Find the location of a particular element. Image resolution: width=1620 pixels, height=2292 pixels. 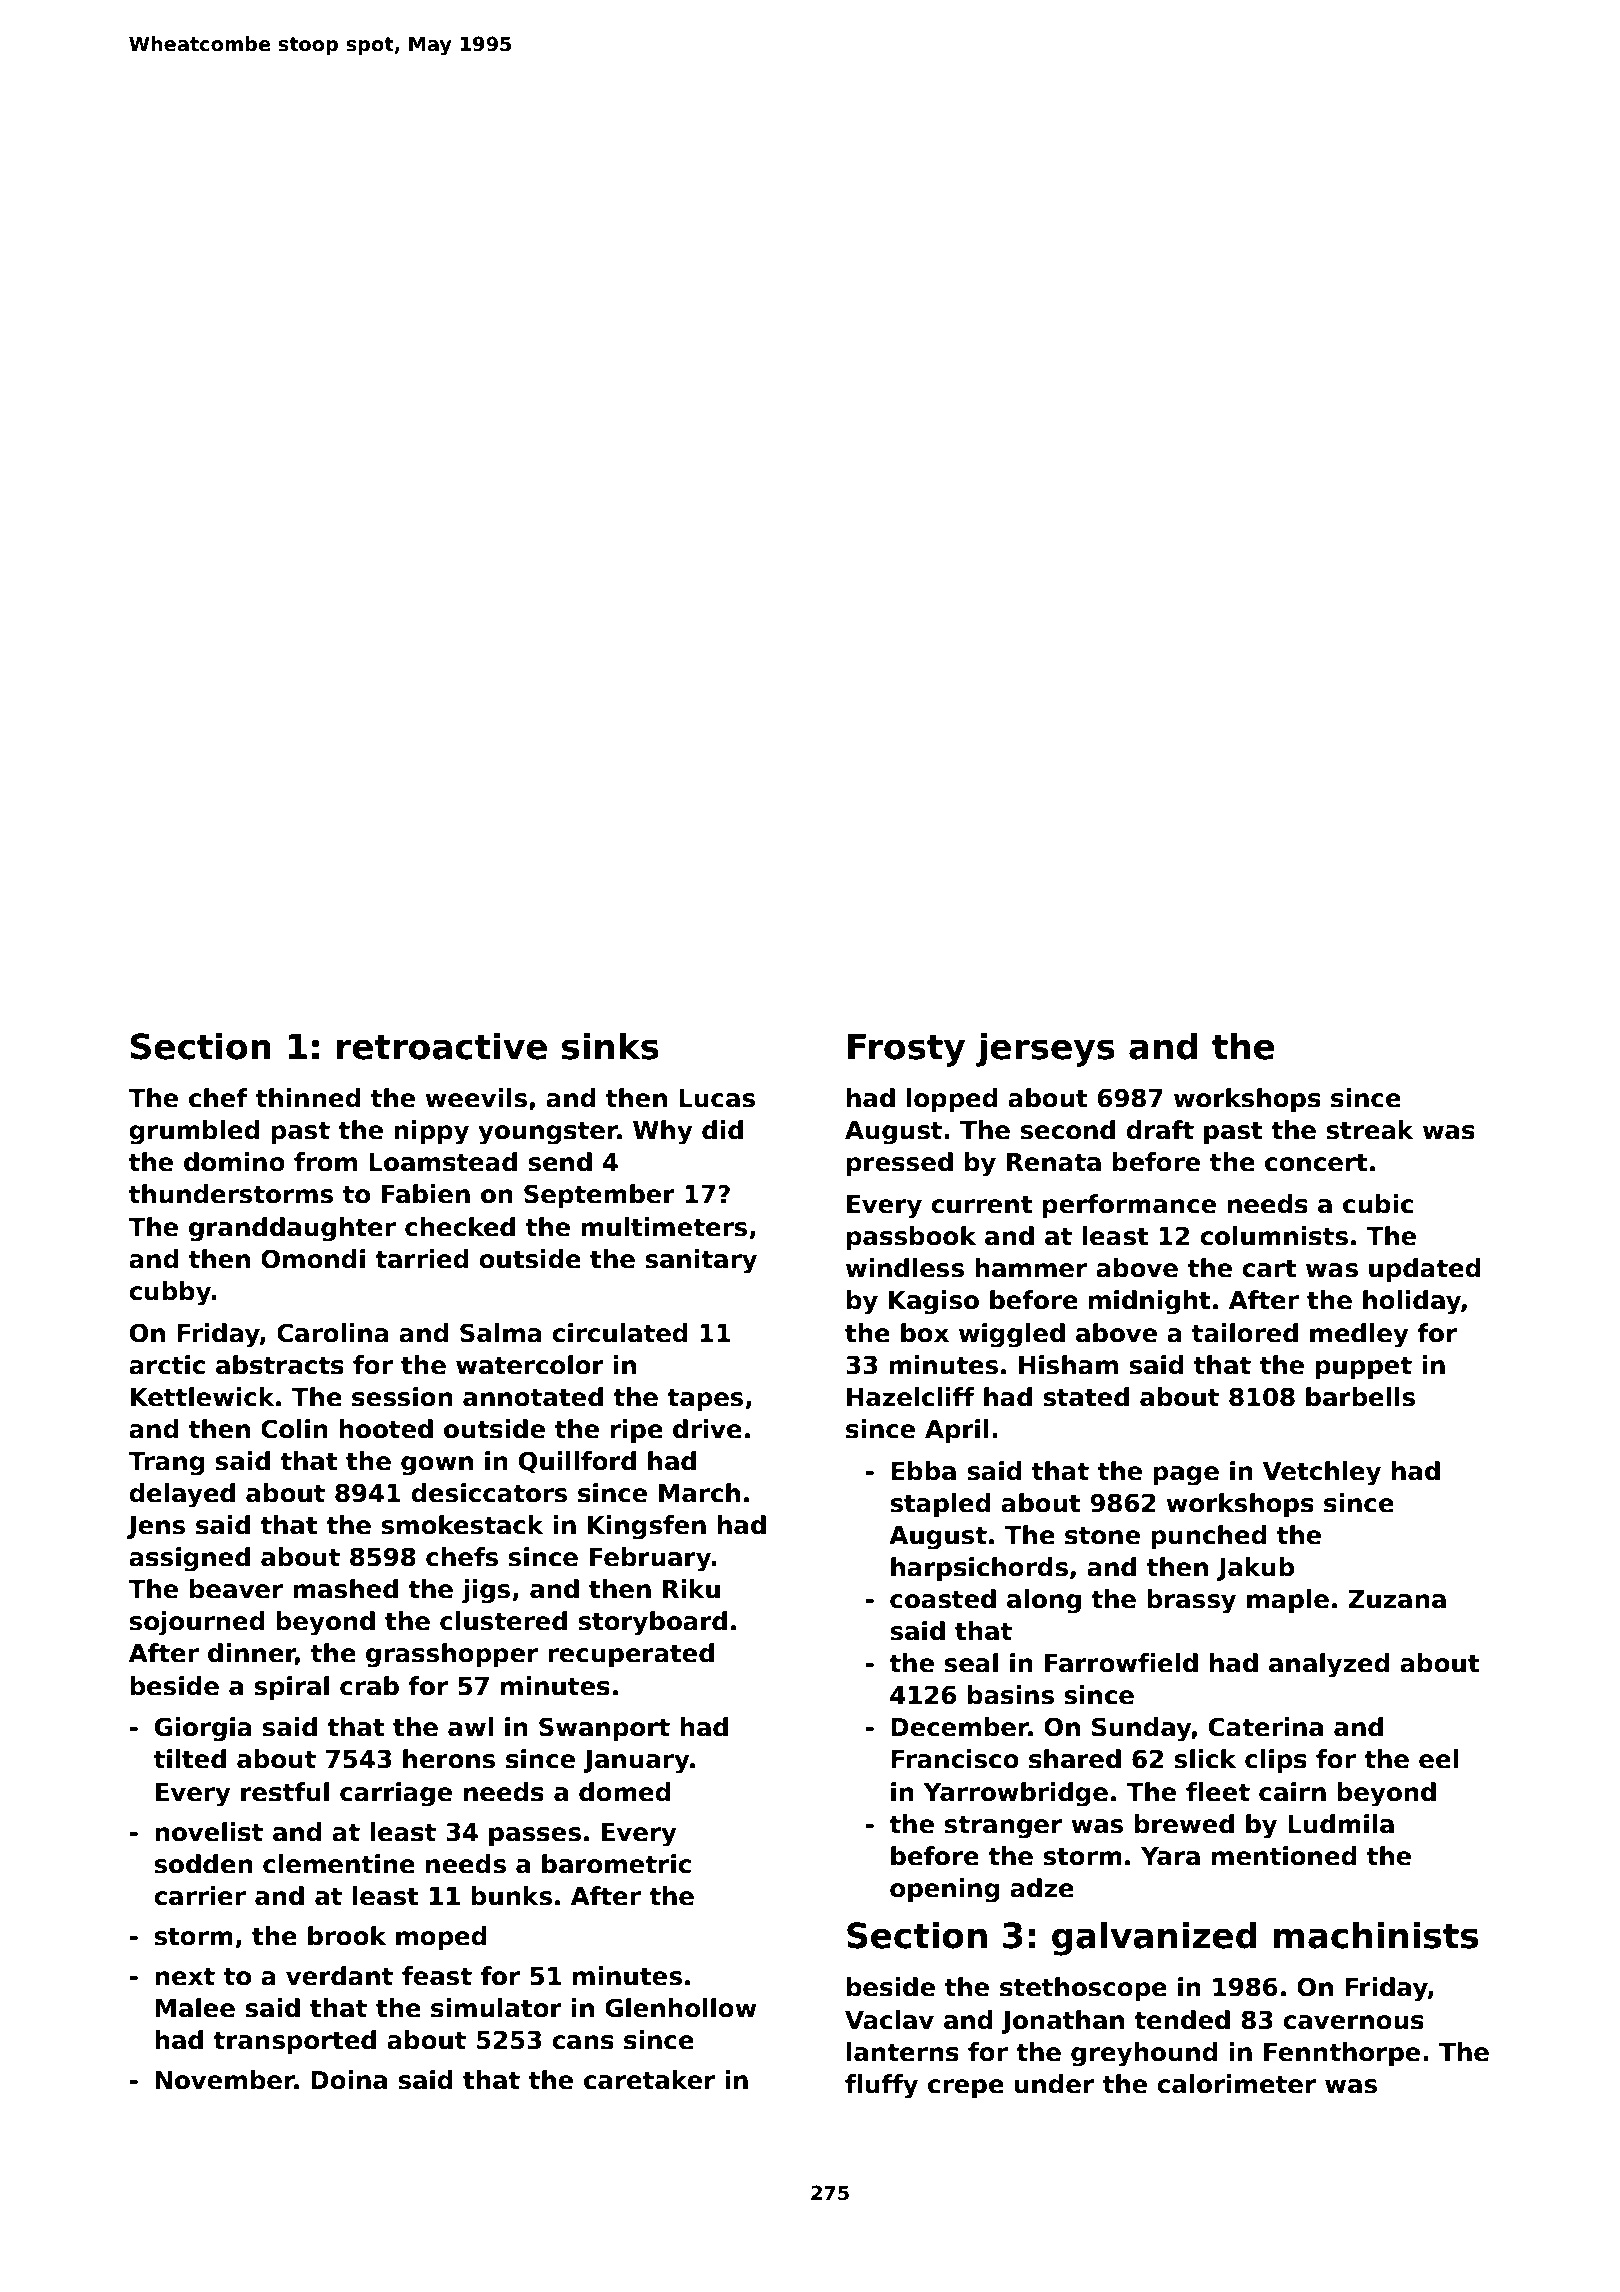

brook is located at coordinates (347, 1936).
